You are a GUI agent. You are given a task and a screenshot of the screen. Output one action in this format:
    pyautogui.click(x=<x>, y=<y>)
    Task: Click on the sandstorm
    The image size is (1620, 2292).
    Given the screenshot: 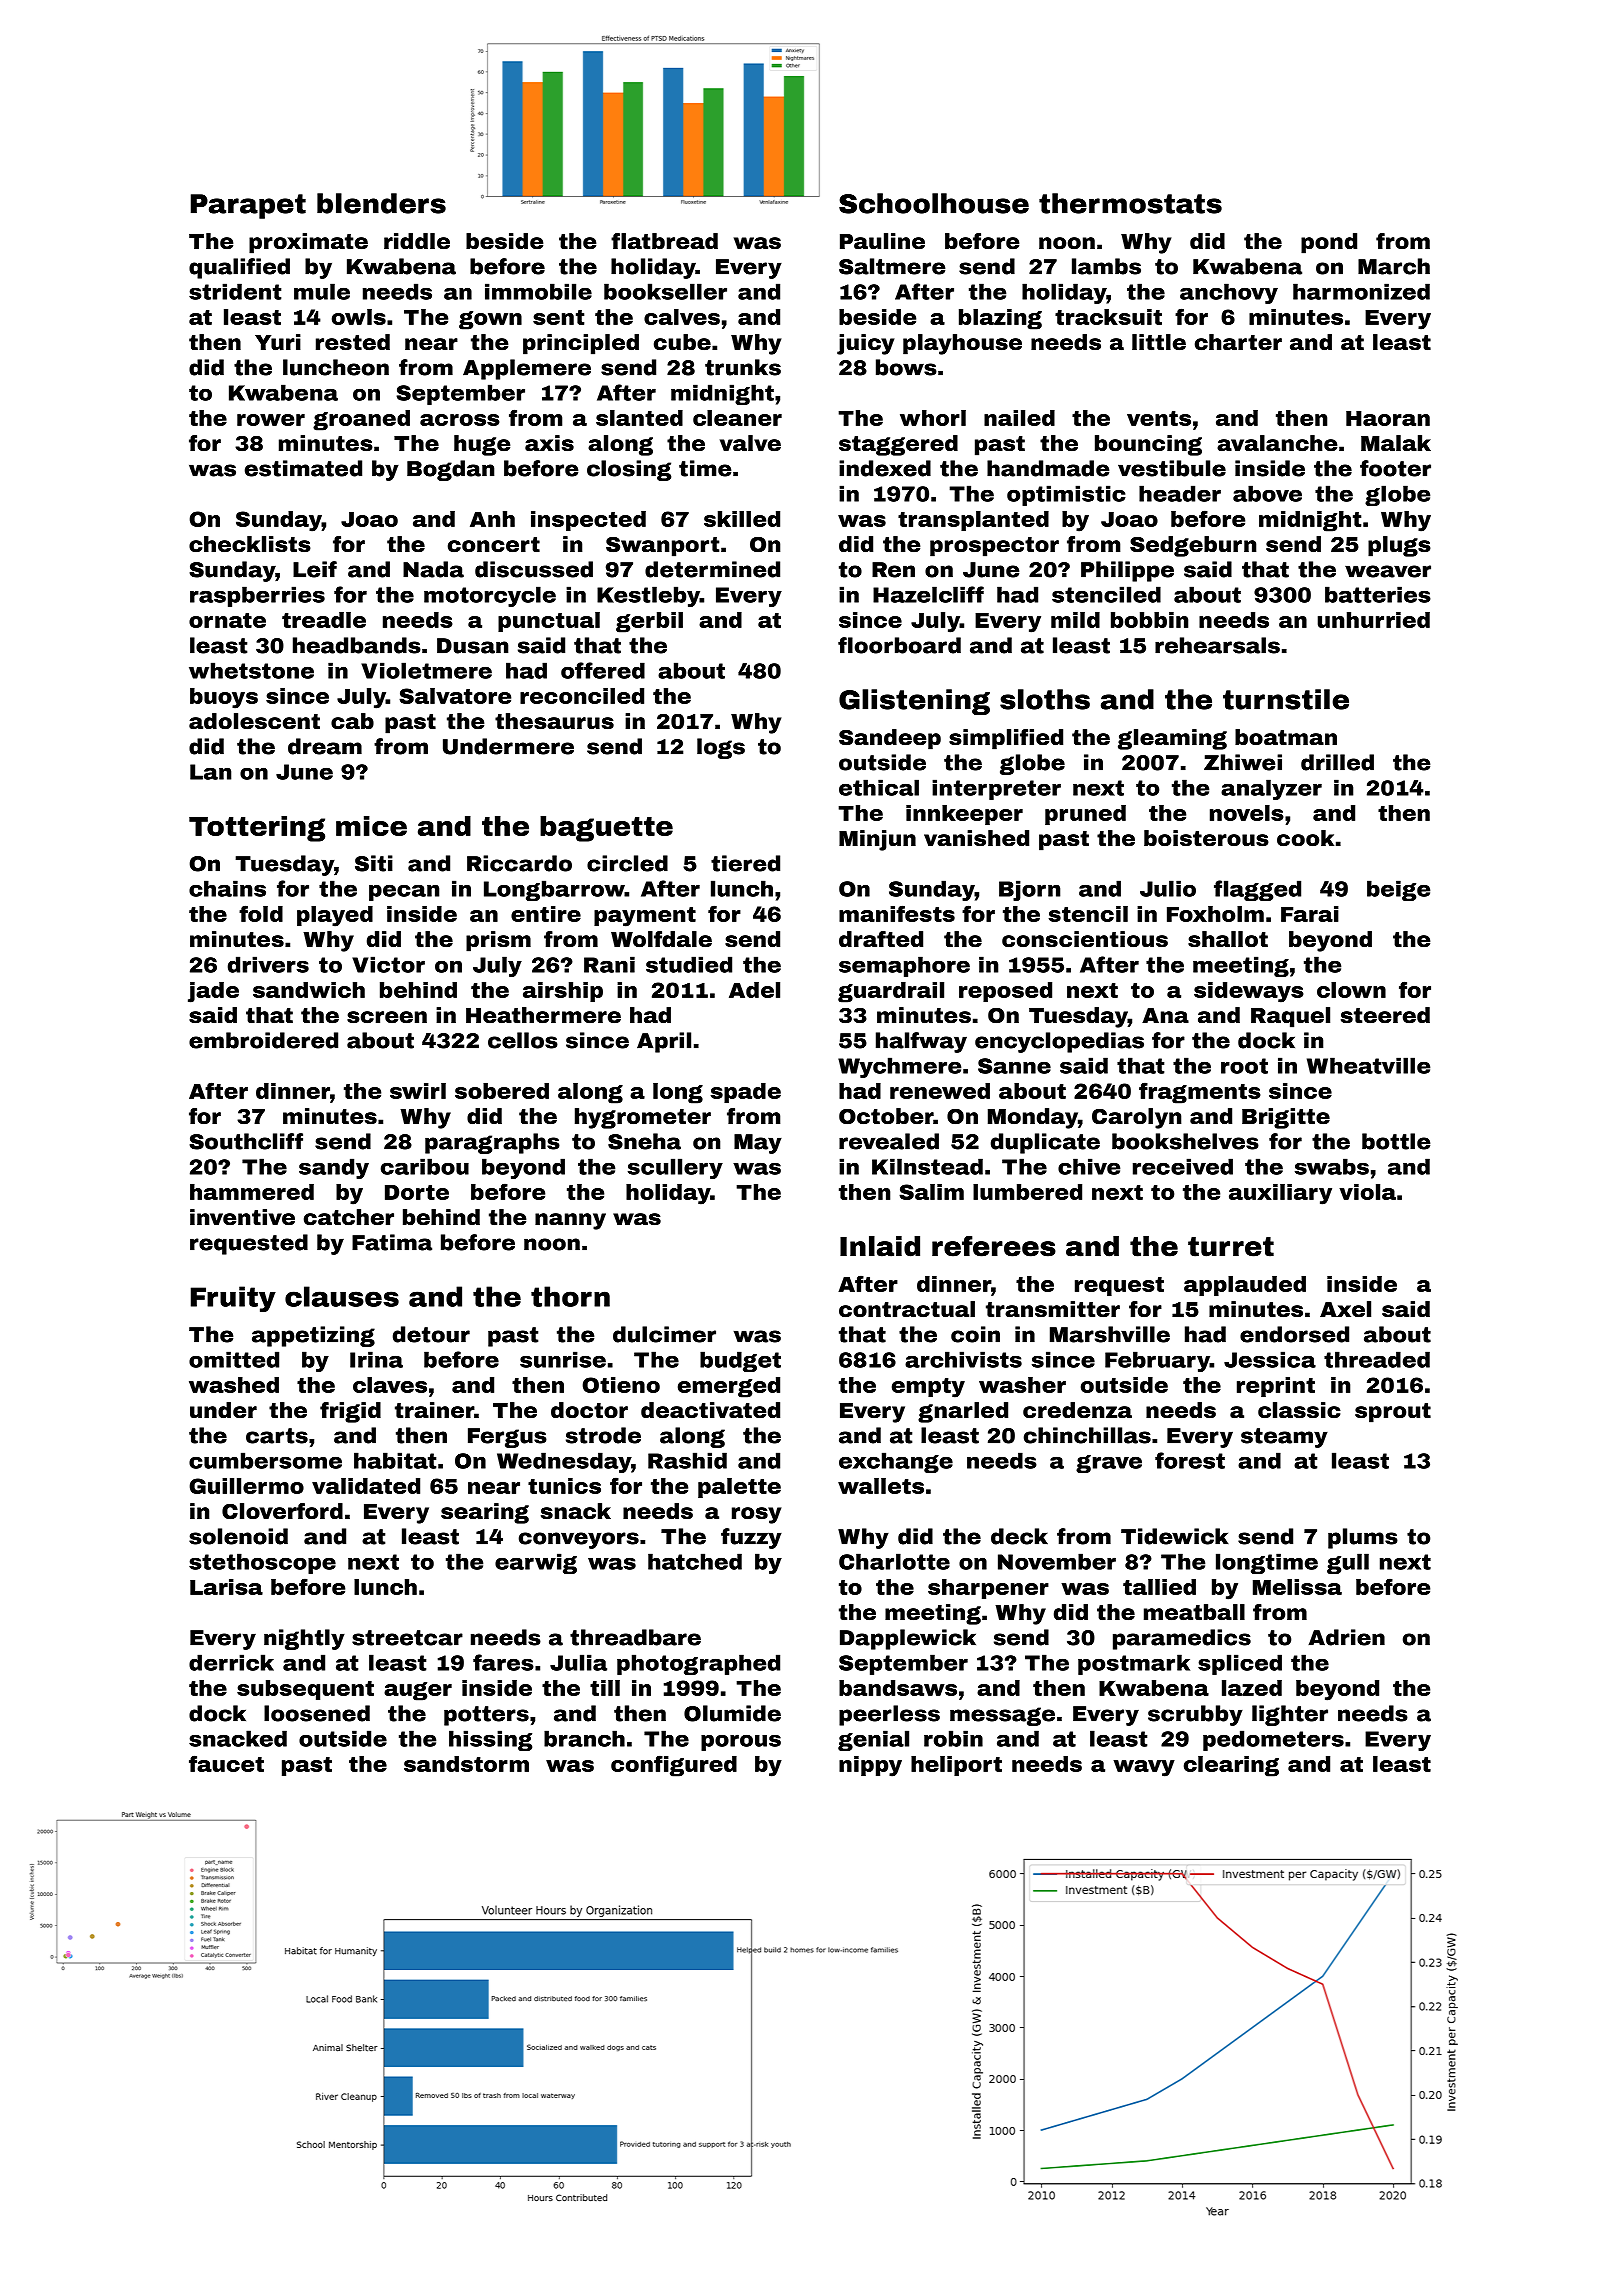 What is the action you would take?
    pyautogui.click(x=466, y=1764)
